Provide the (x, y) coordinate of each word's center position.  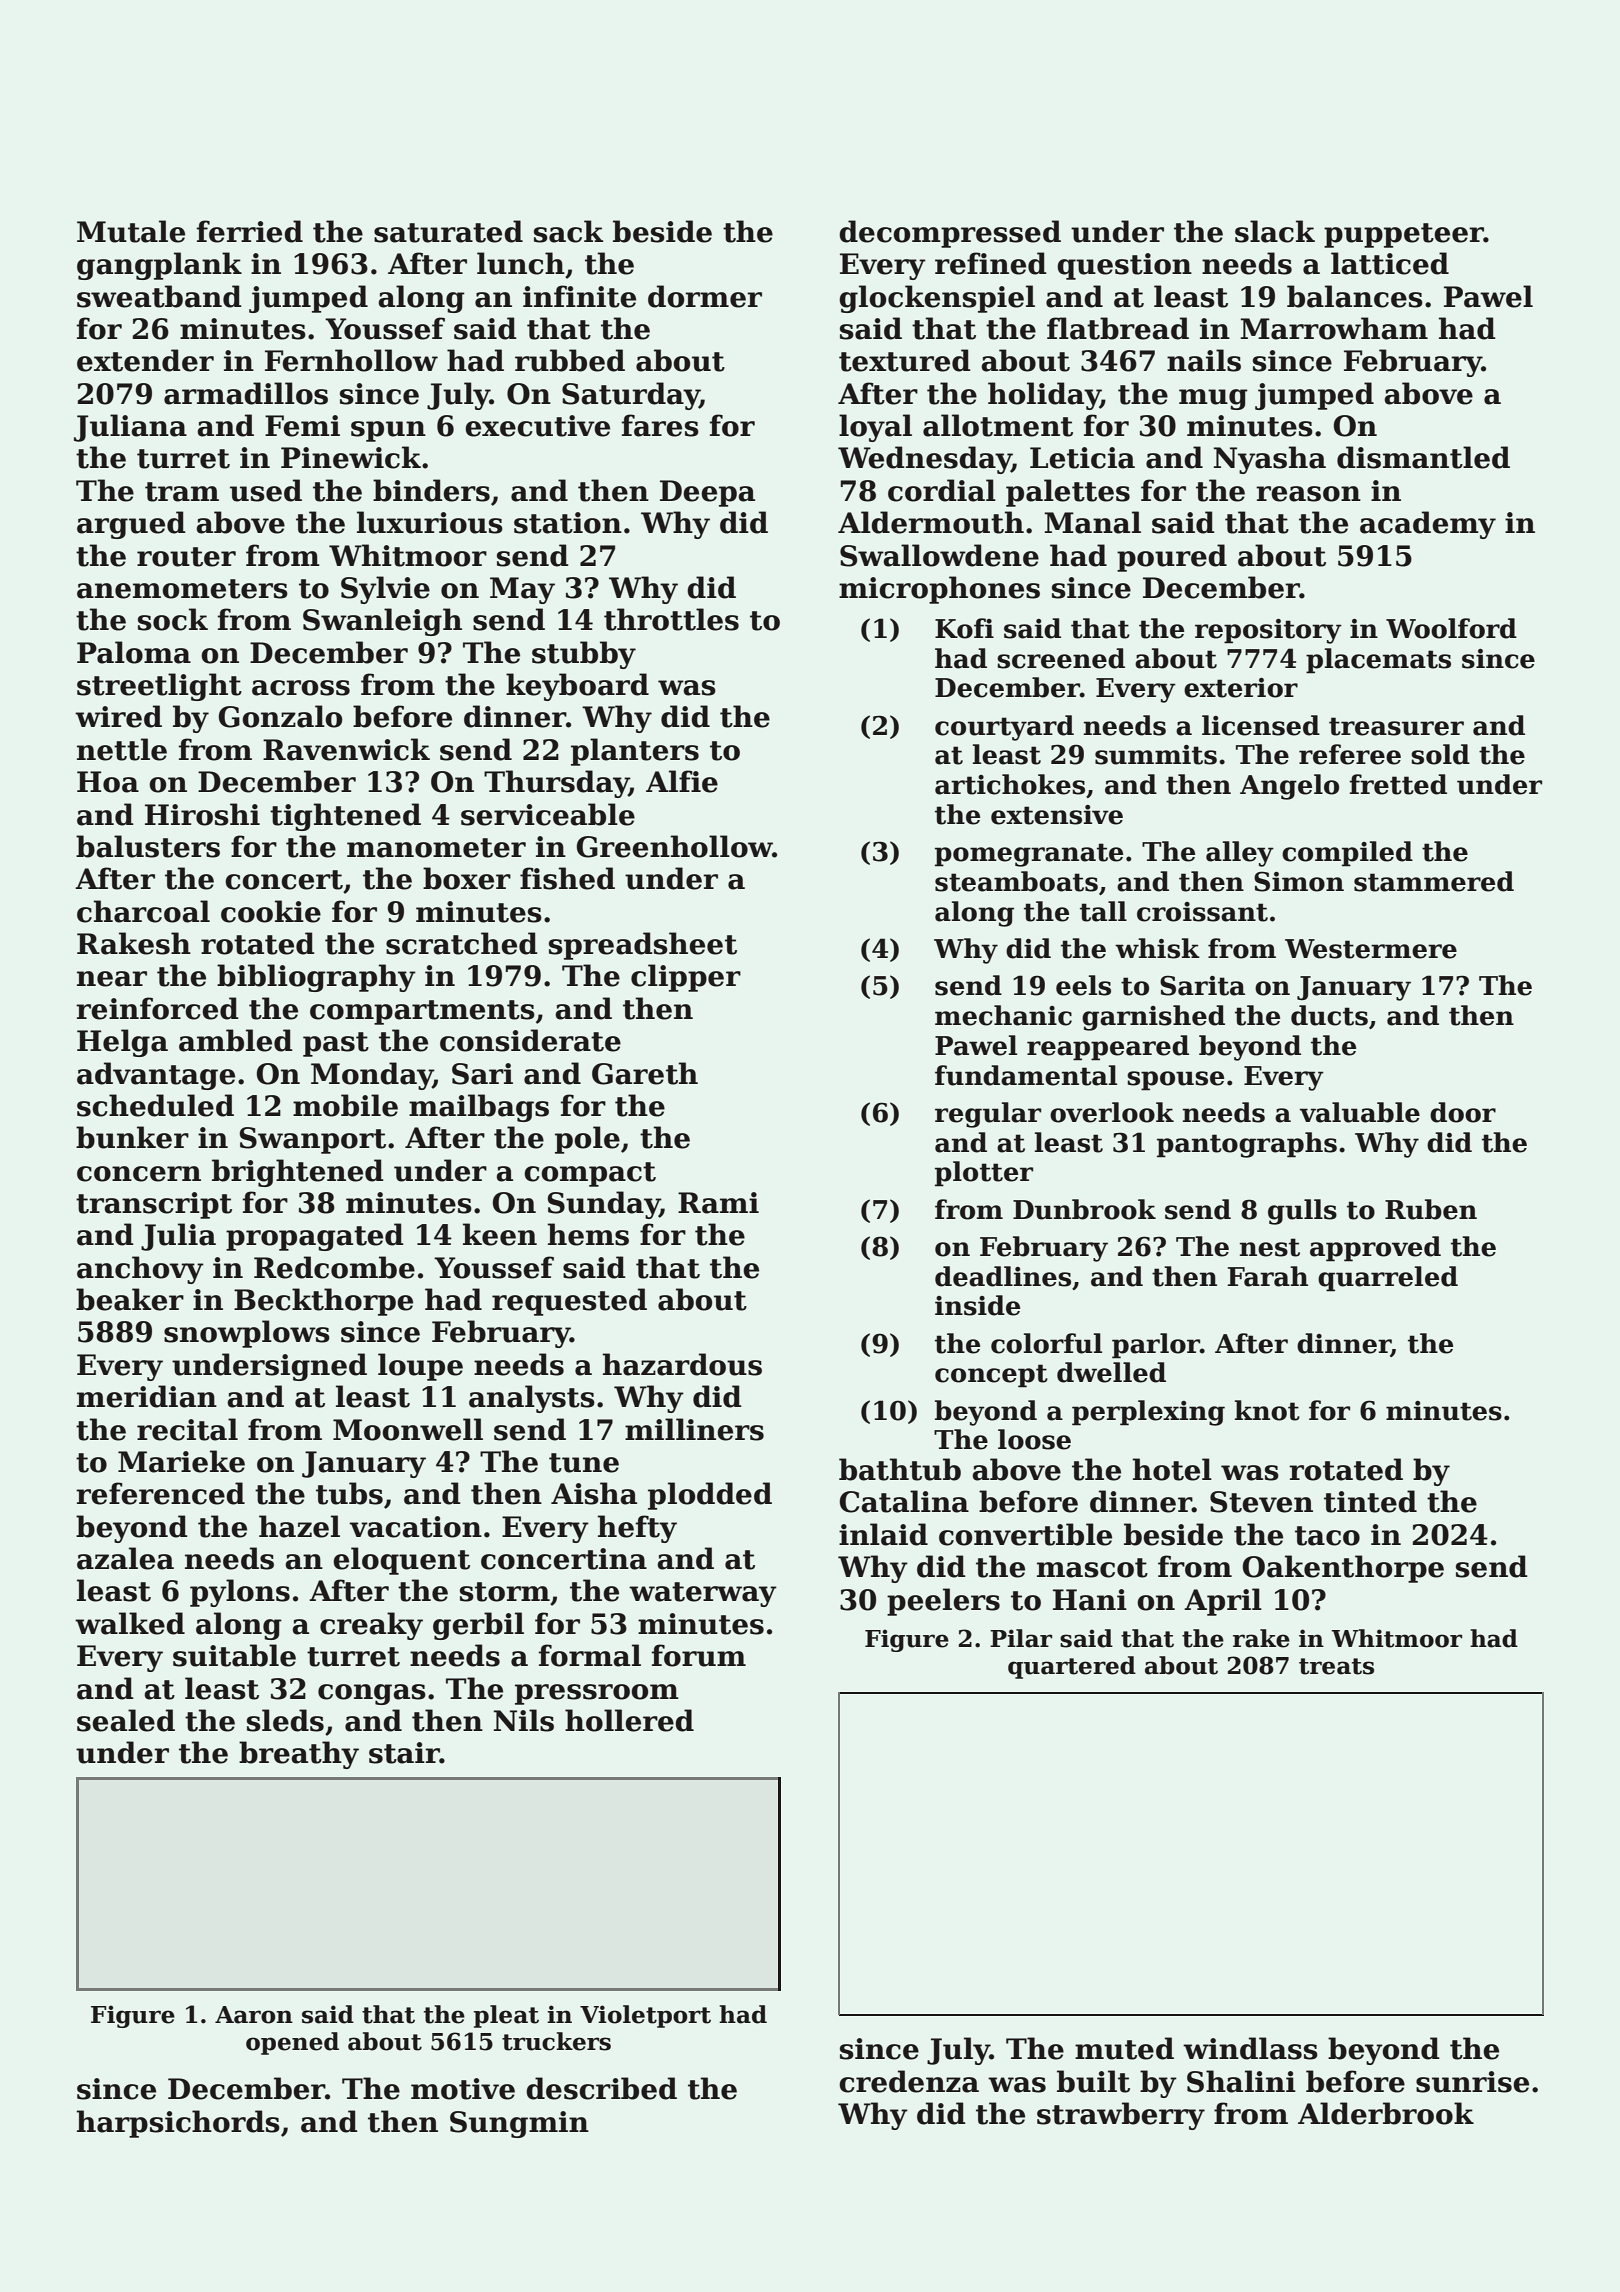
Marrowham (1334, 328)
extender (145, 360)
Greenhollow (675, 846)
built (1093, 2081)
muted (1124, 2048)
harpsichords (178, 2124)
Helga (122, 1043)
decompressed (950, 234)
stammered (1434, 881)
